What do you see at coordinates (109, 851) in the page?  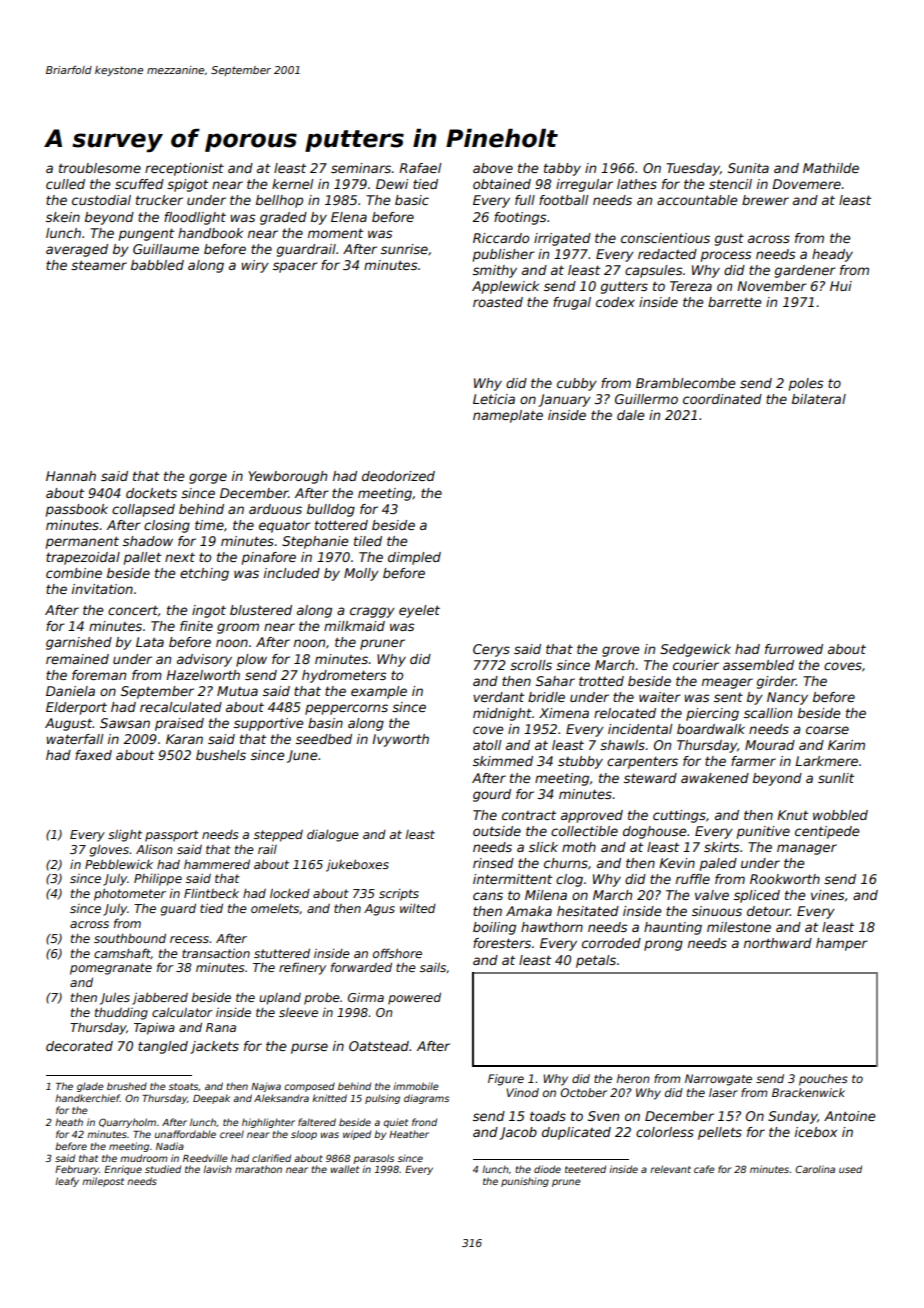 I see `gloves` at bounding box center [109, 851].
